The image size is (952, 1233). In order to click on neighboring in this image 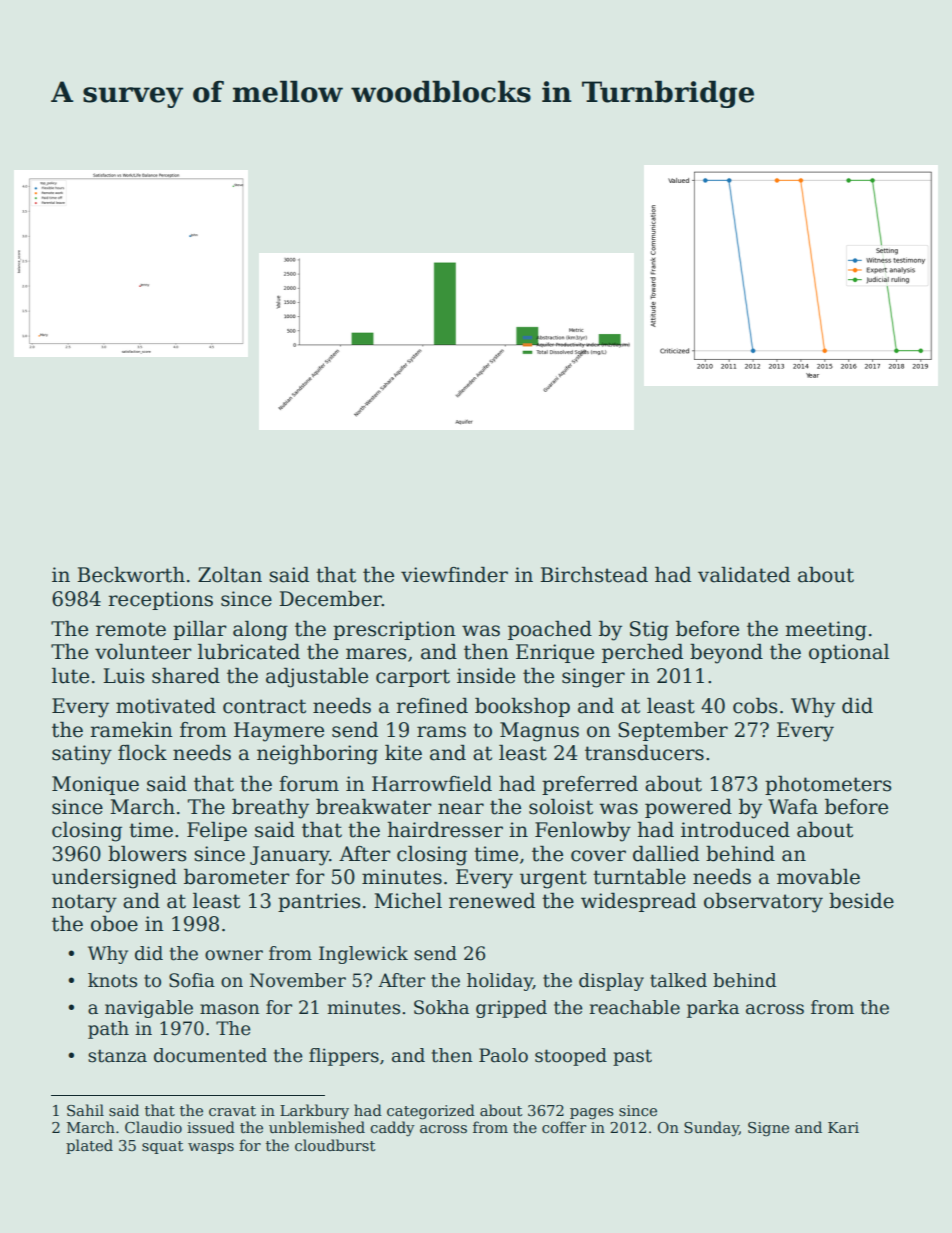, I will do `click(317, 755)`.
